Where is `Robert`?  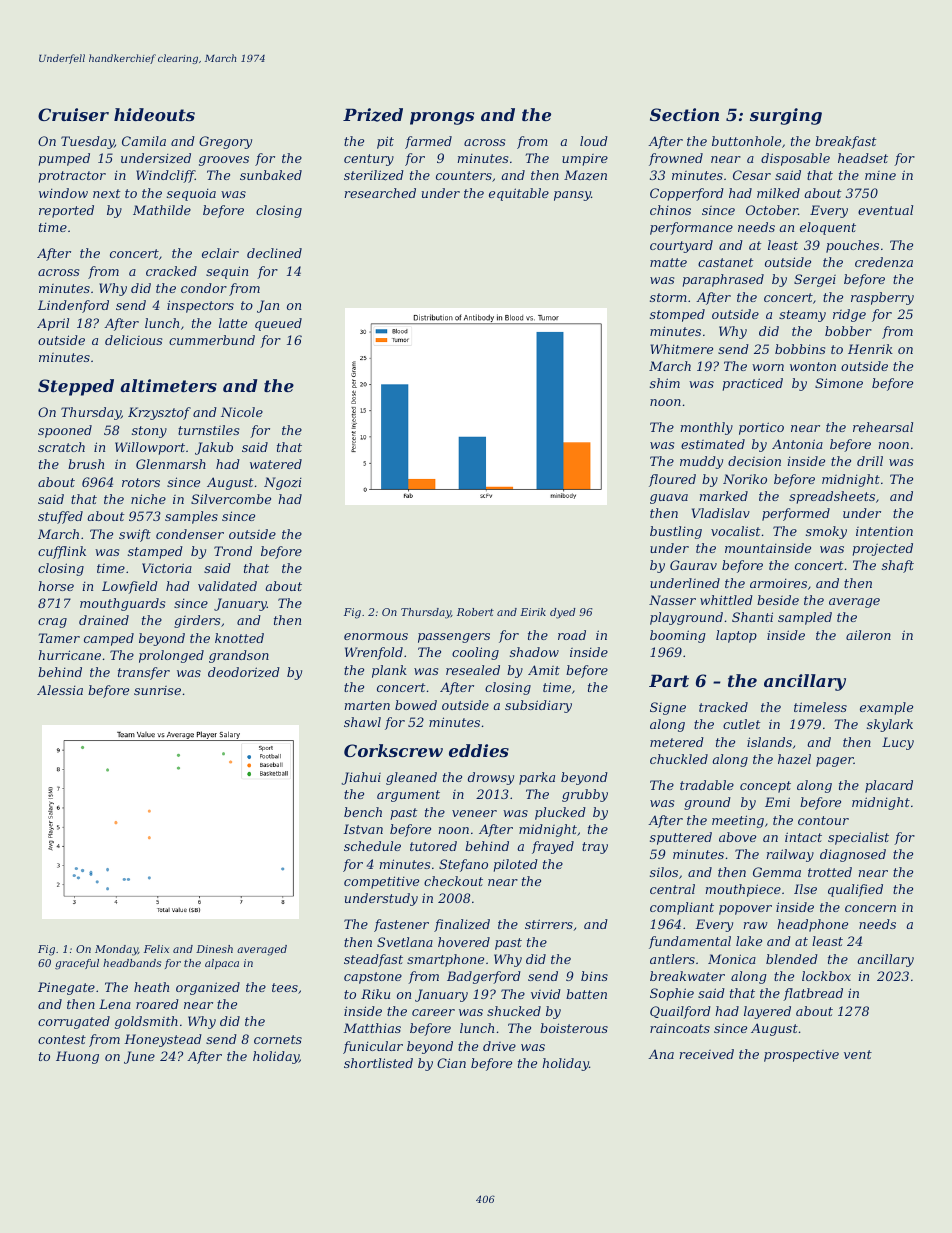
Robert is located at coordinates (475, 612).
